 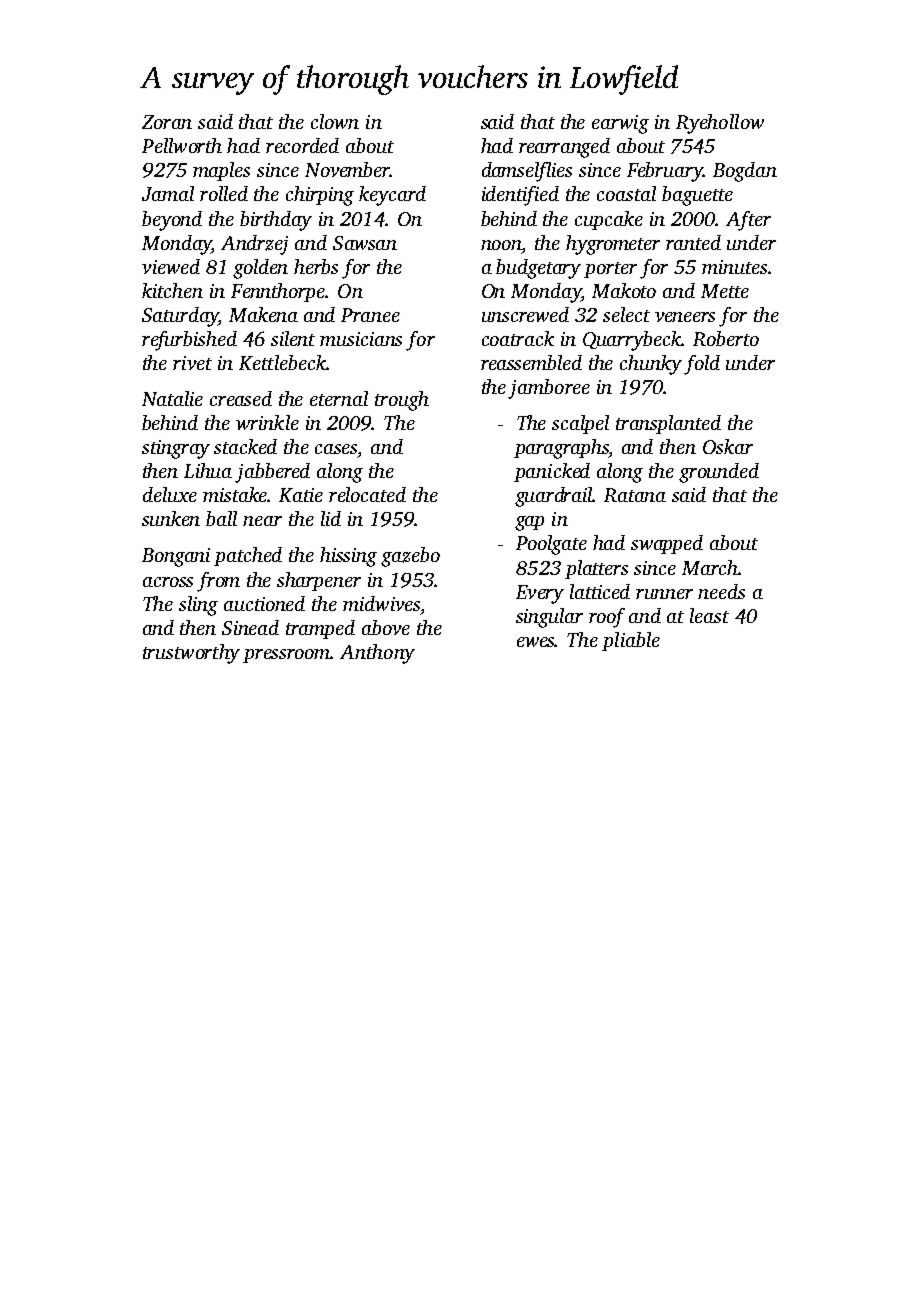 I want to click on panicked, so click(x=552, y=472).
